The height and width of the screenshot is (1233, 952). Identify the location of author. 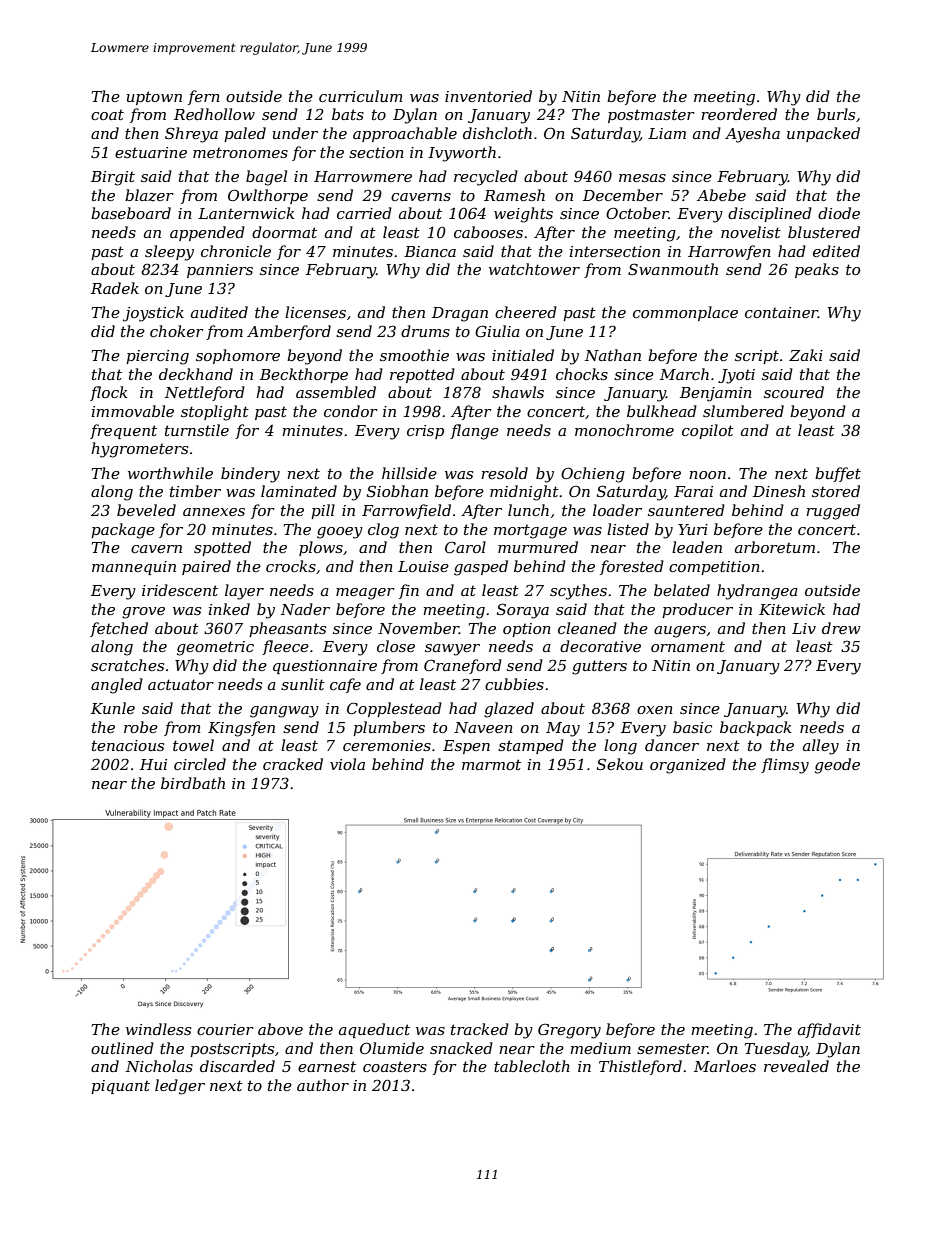
(323, 1085).
